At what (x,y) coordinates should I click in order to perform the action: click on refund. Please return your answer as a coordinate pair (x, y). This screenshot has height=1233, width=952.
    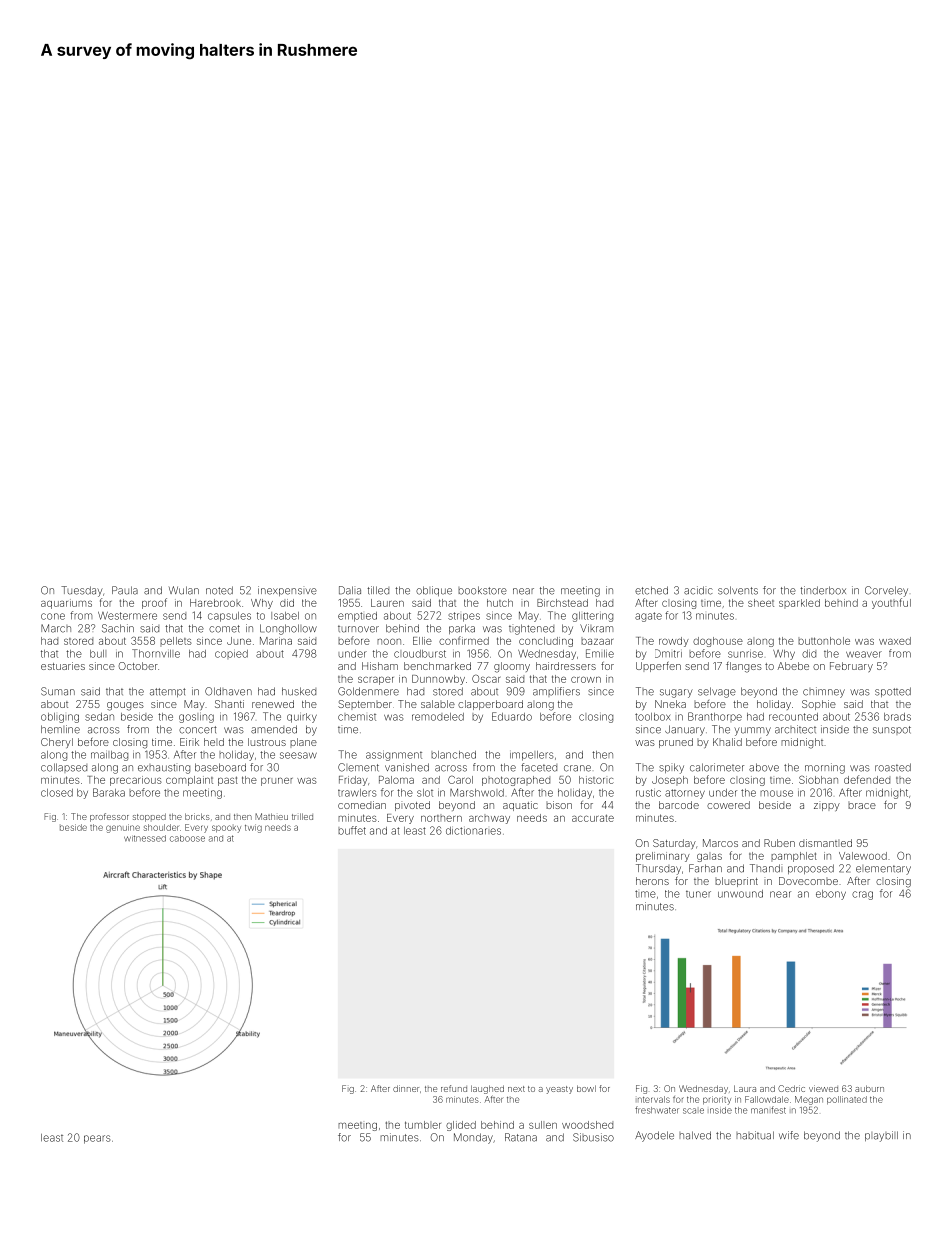
    Looking at the image, I should click on (454, 1088).
